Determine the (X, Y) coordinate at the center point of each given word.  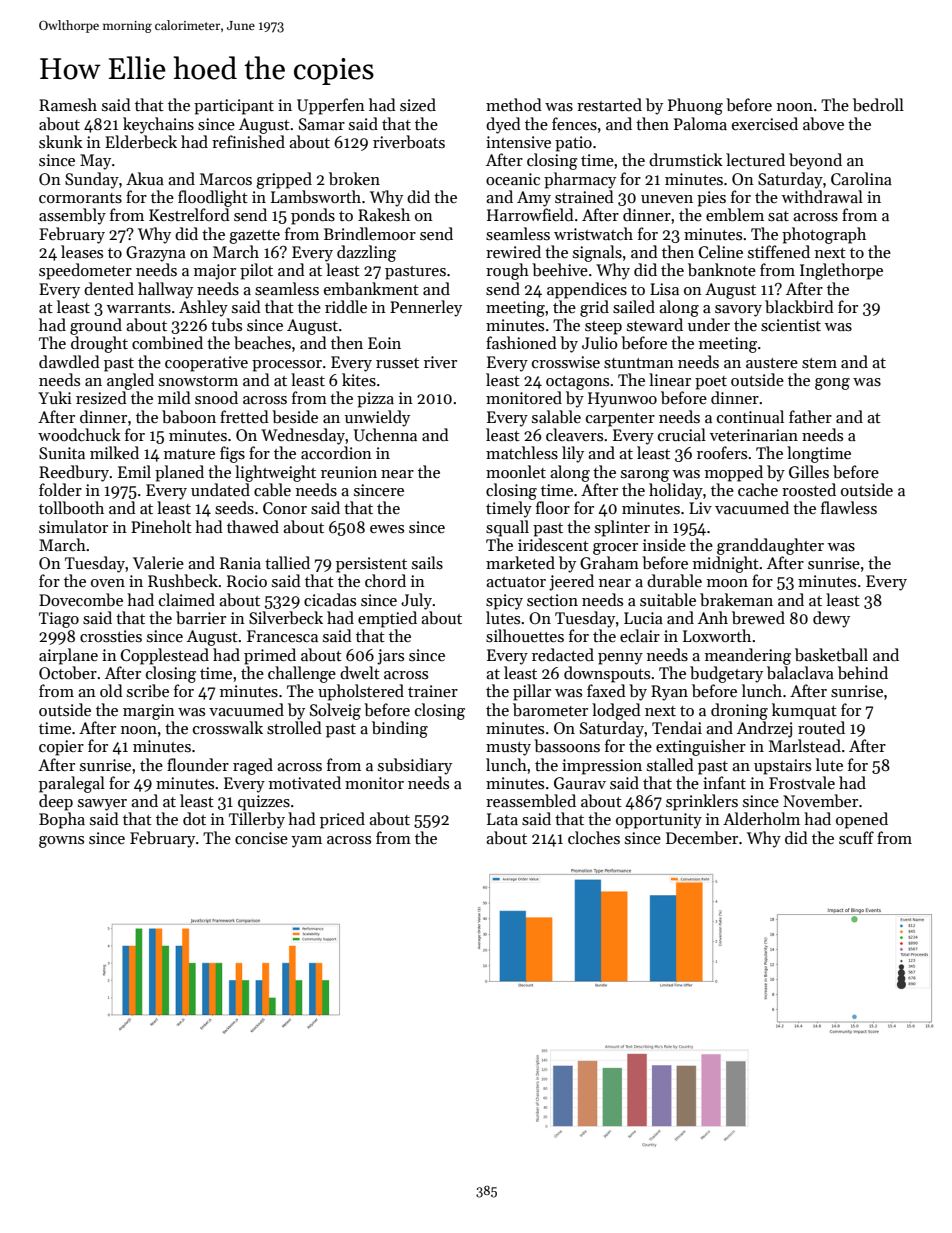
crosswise (566, 362)
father (810, 416)
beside (295, 417)
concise (261, 838)
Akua (145, 178)
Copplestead (165, 656)
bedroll (878, 104)
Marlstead (805, 745)
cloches (594, 837)
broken (354, 178)
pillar (532, 692)
